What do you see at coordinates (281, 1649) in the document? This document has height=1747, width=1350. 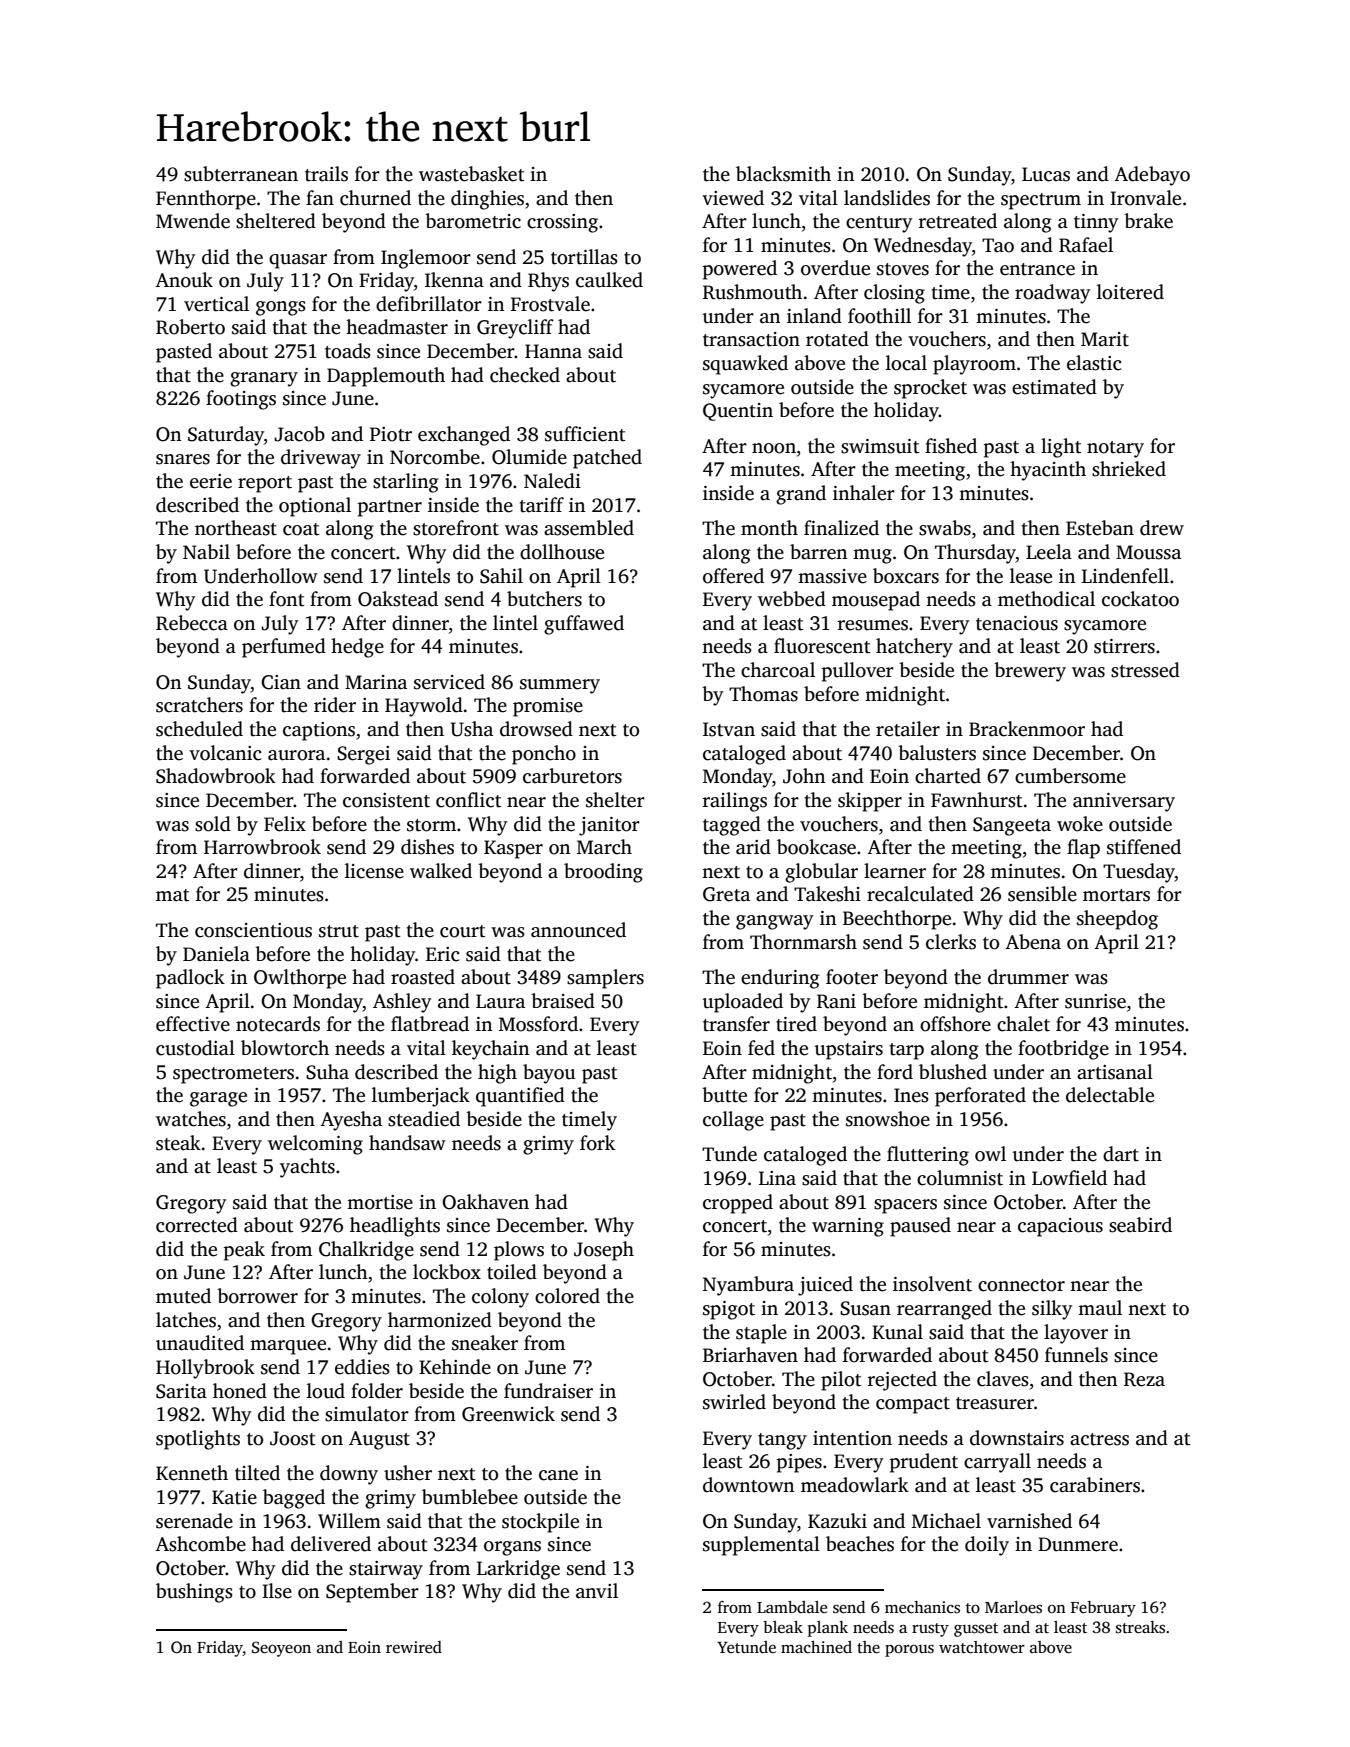 I see `Seoyeon` at bounding box center [281, 1649].
